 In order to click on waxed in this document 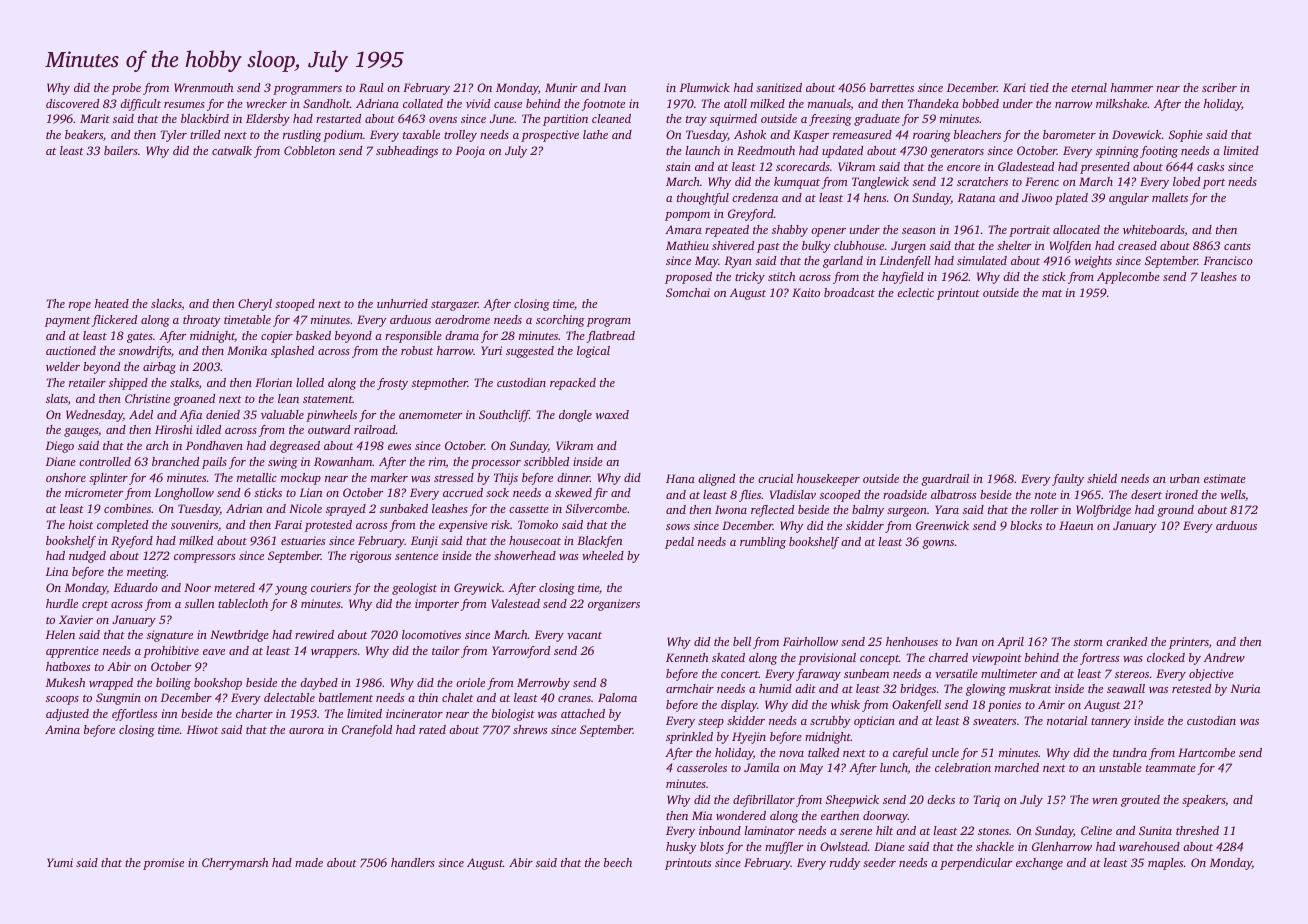, I will do `click(612, 414)`.
